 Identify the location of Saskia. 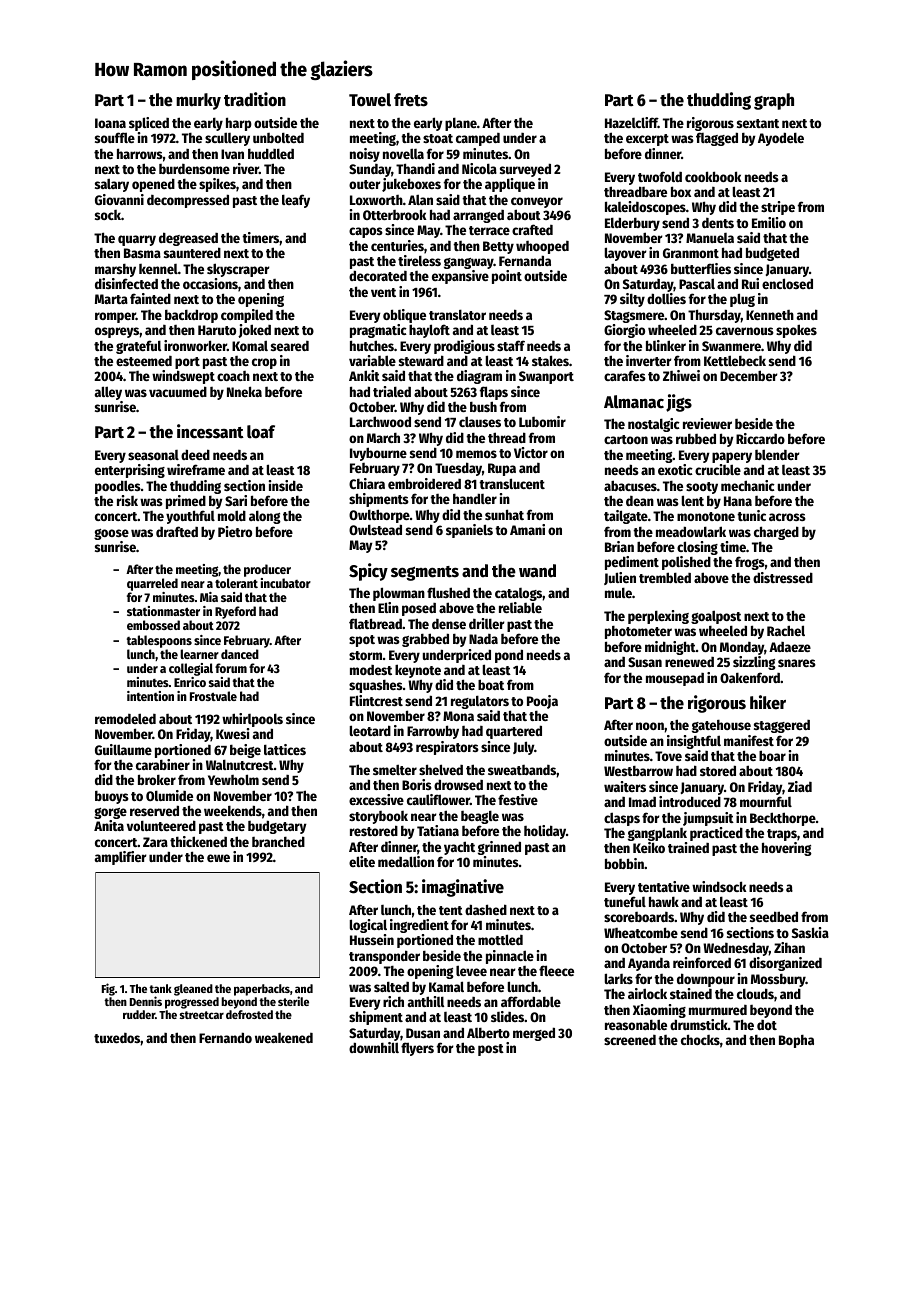
(810, 932).
